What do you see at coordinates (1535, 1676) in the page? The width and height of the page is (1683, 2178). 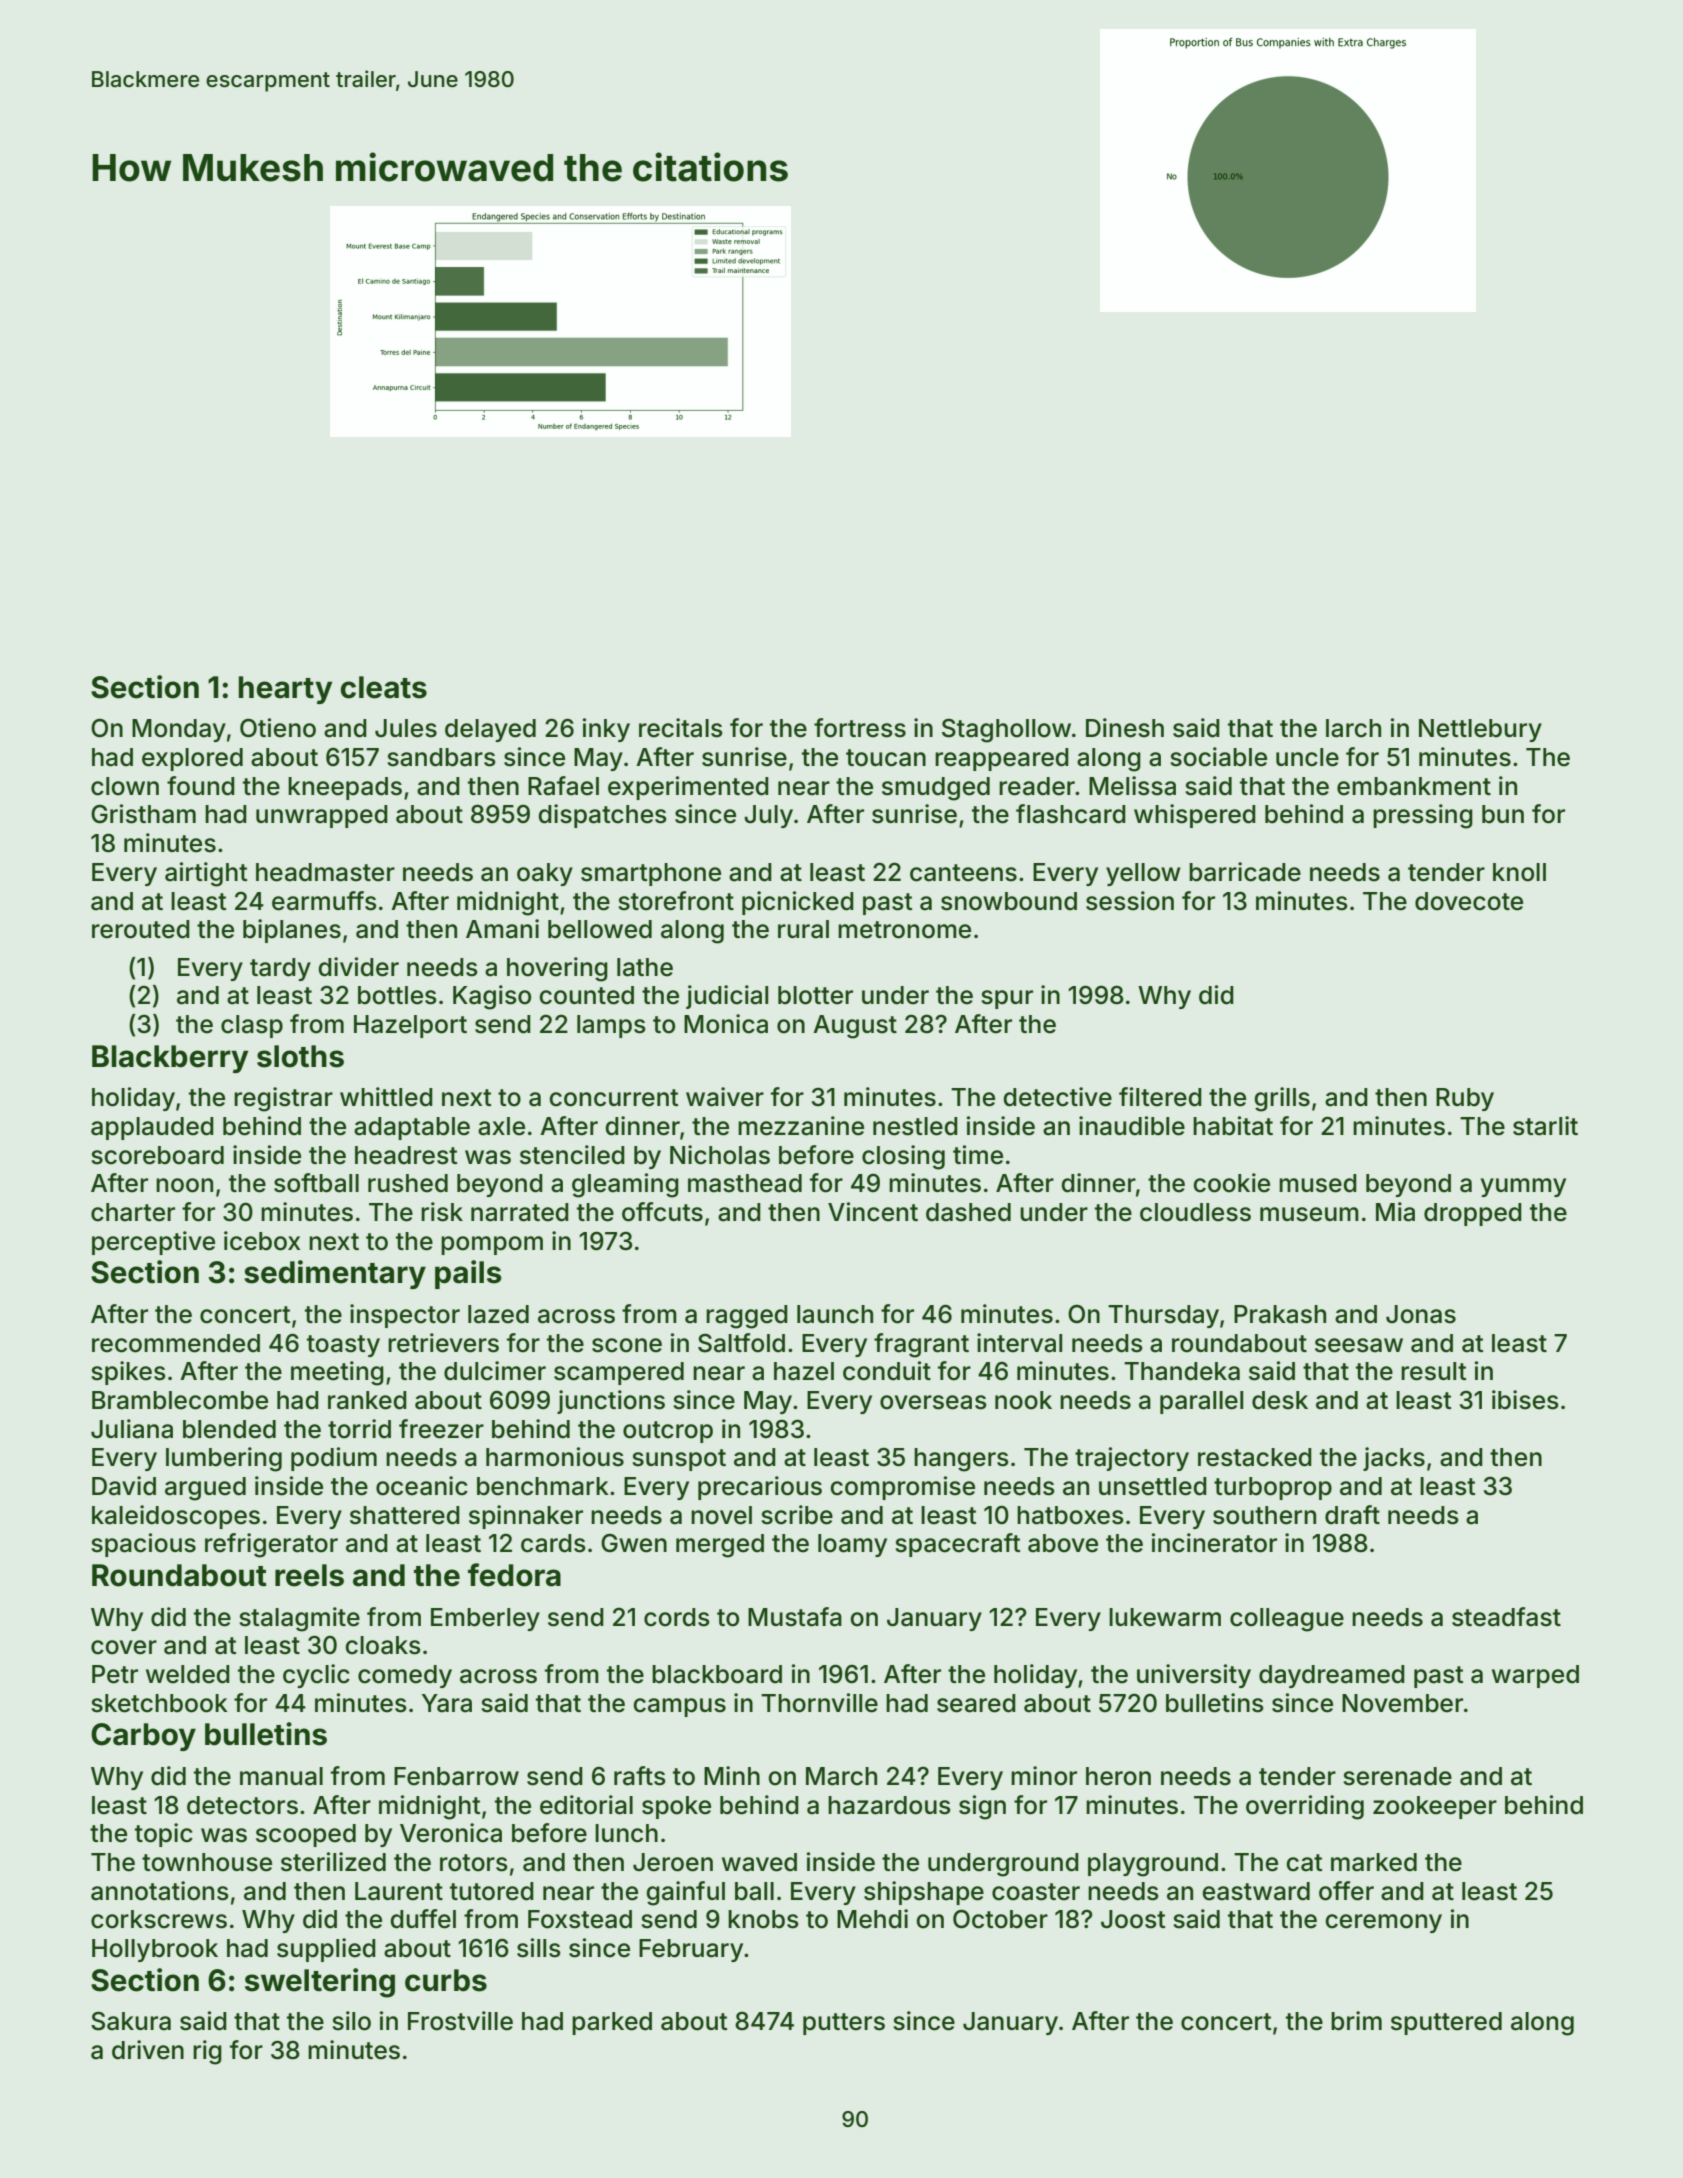 I see `warped` at bounding box center [1535, 1676].
